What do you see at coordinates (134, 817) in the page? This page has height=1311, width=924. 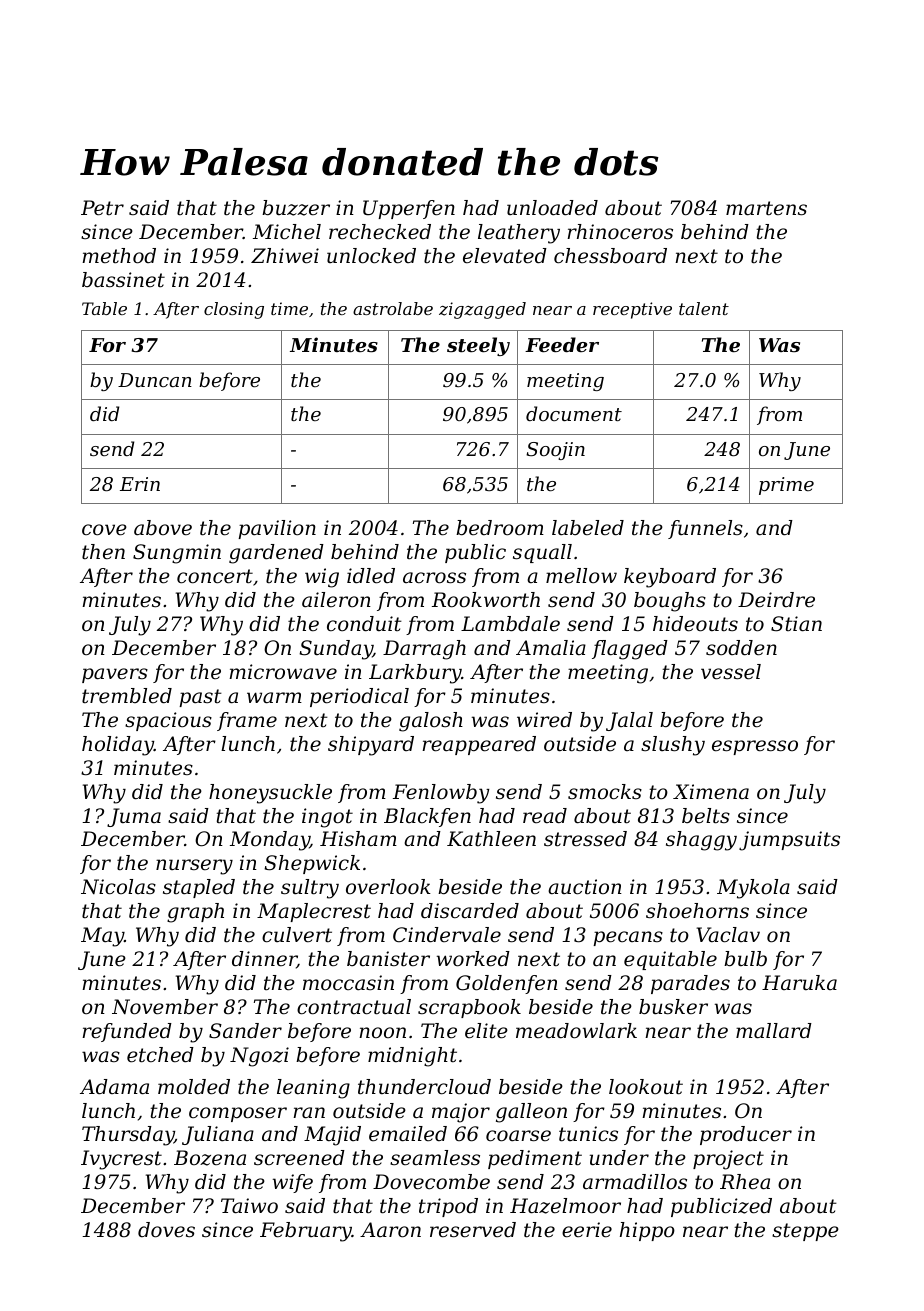 I see `Juma` at bounding box center [134, 817].
